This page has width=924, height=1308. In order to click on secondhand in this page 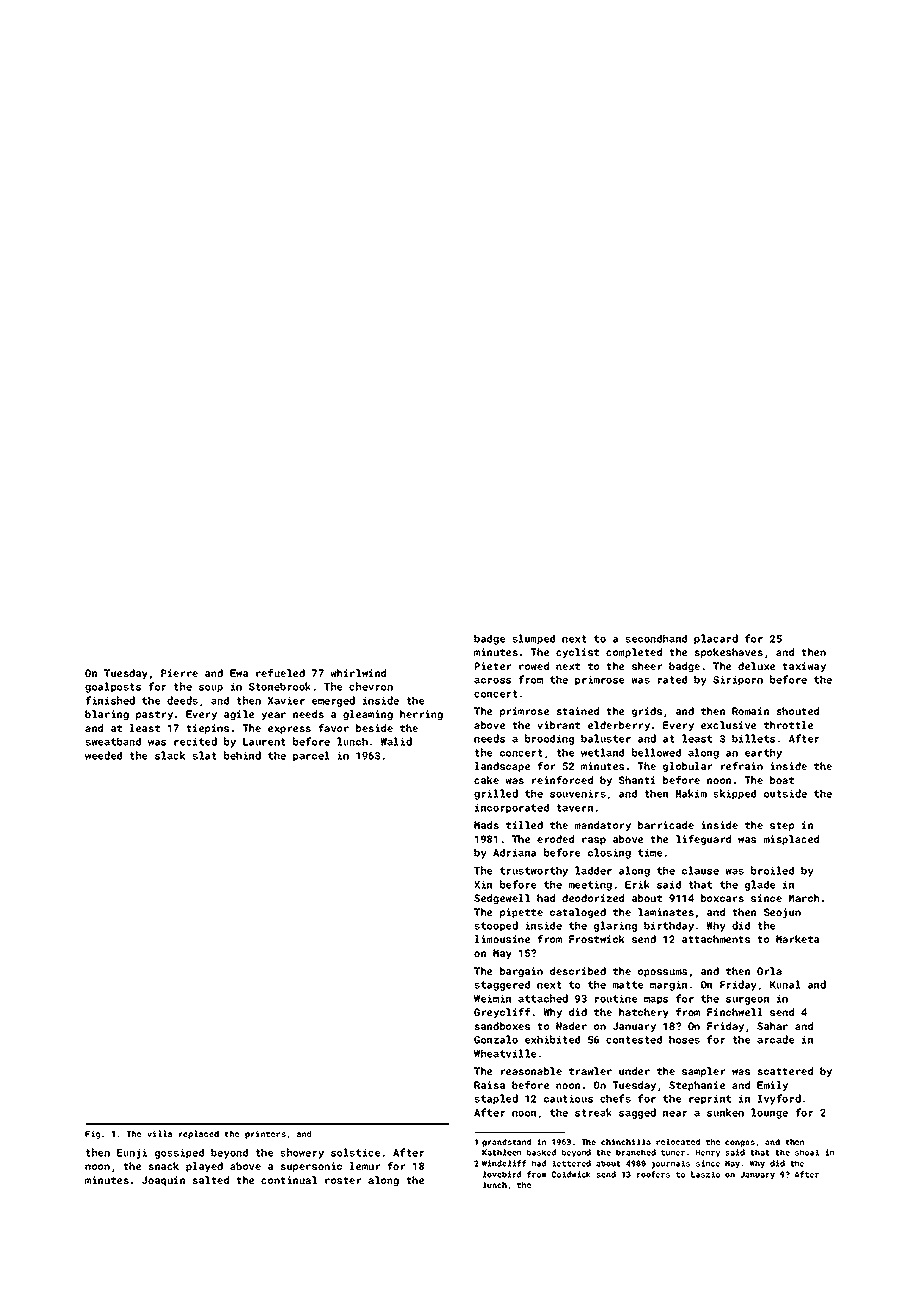, I will do `click(656, 638)`.
